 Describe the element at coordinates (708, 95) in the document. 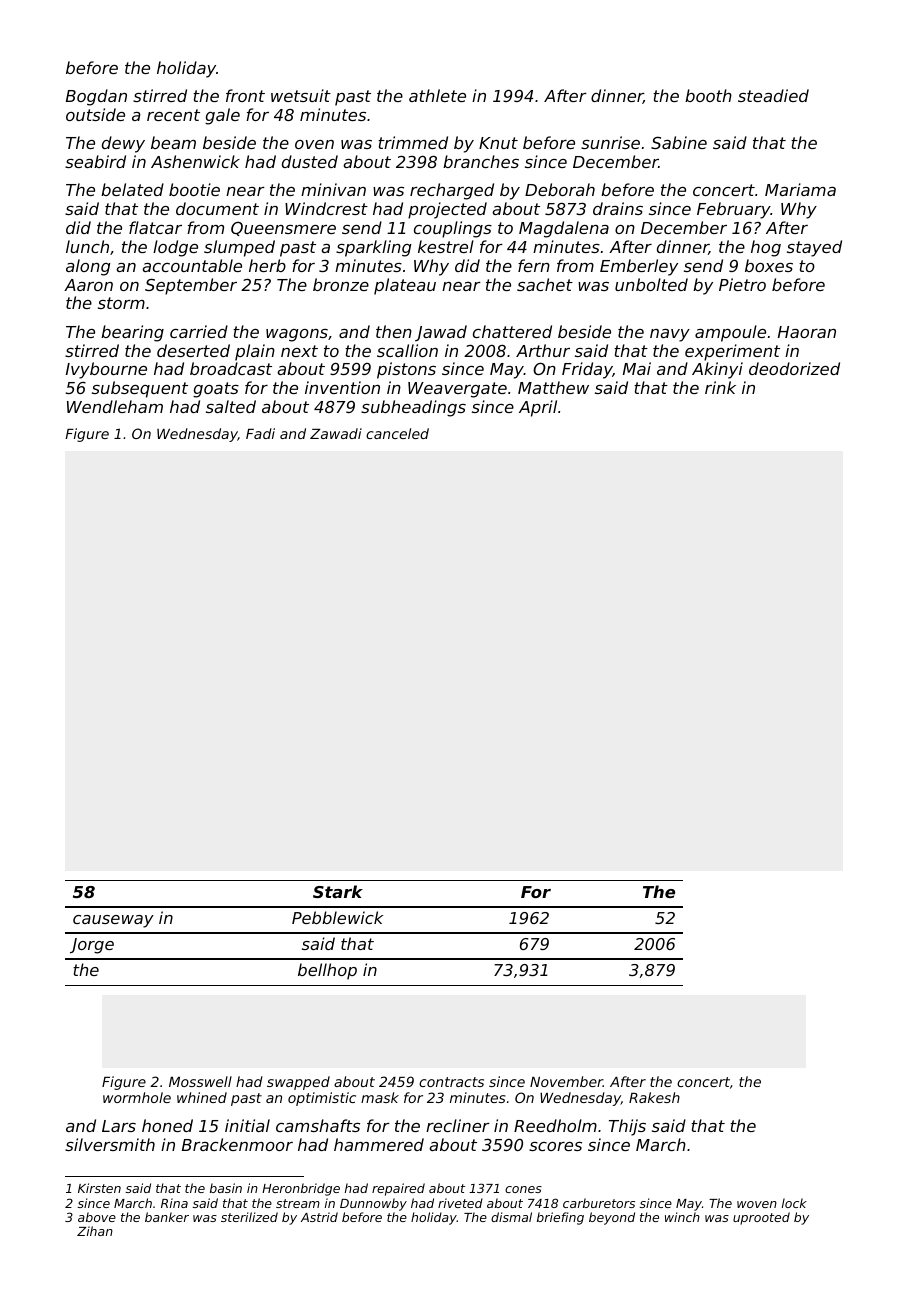

I see `booth` at that location.
